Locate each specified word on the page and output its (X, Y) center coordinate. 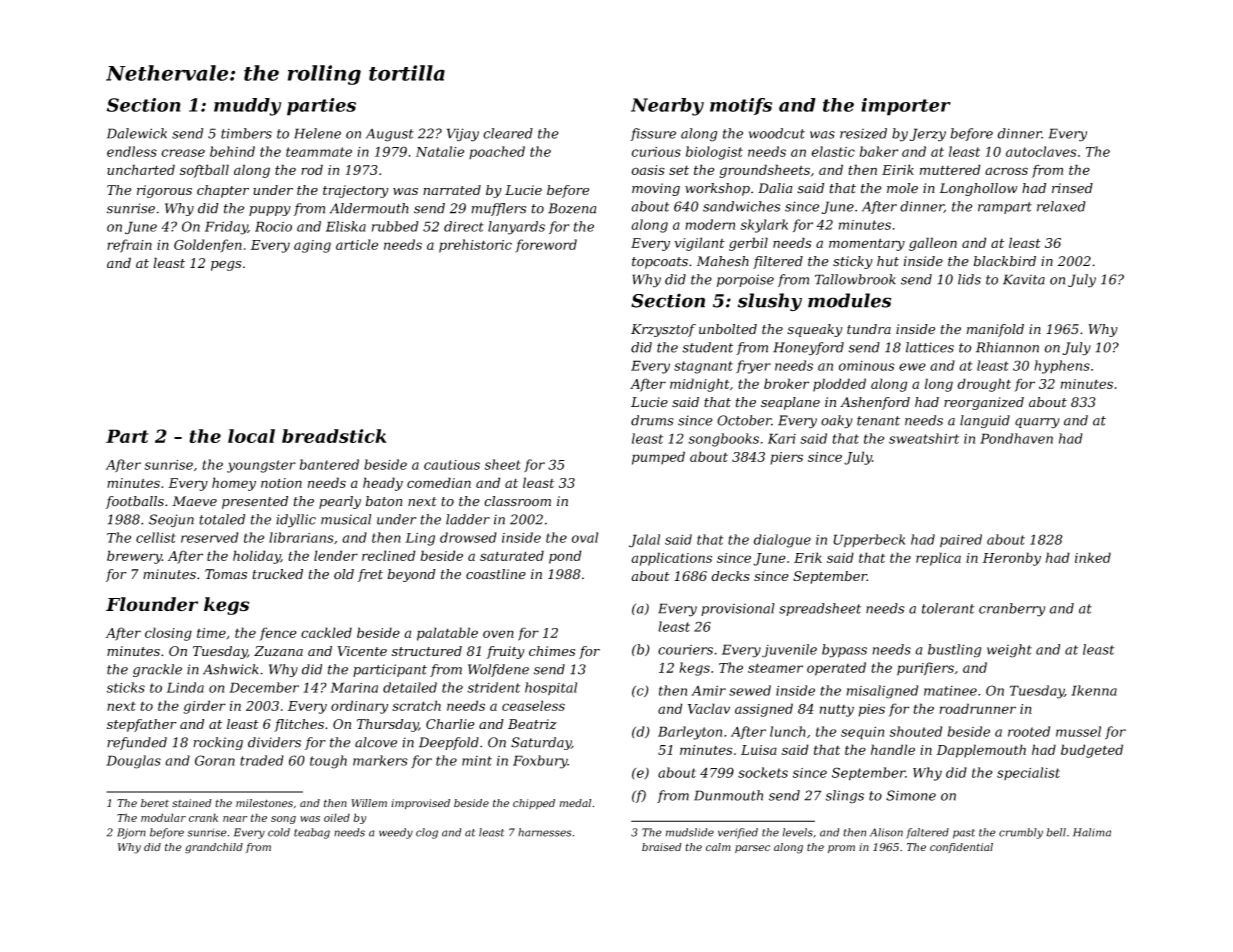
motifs (741, 106)
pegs (226, 265)
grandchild (214, 848)
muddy (247, 107)
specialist (1028, 773)
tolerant (948, 608)
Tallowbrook (855, 279)
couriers (685, 650)
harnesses (545, 832)
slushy (770, 302)
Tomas (226, 574)
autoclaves (1041, 151)
